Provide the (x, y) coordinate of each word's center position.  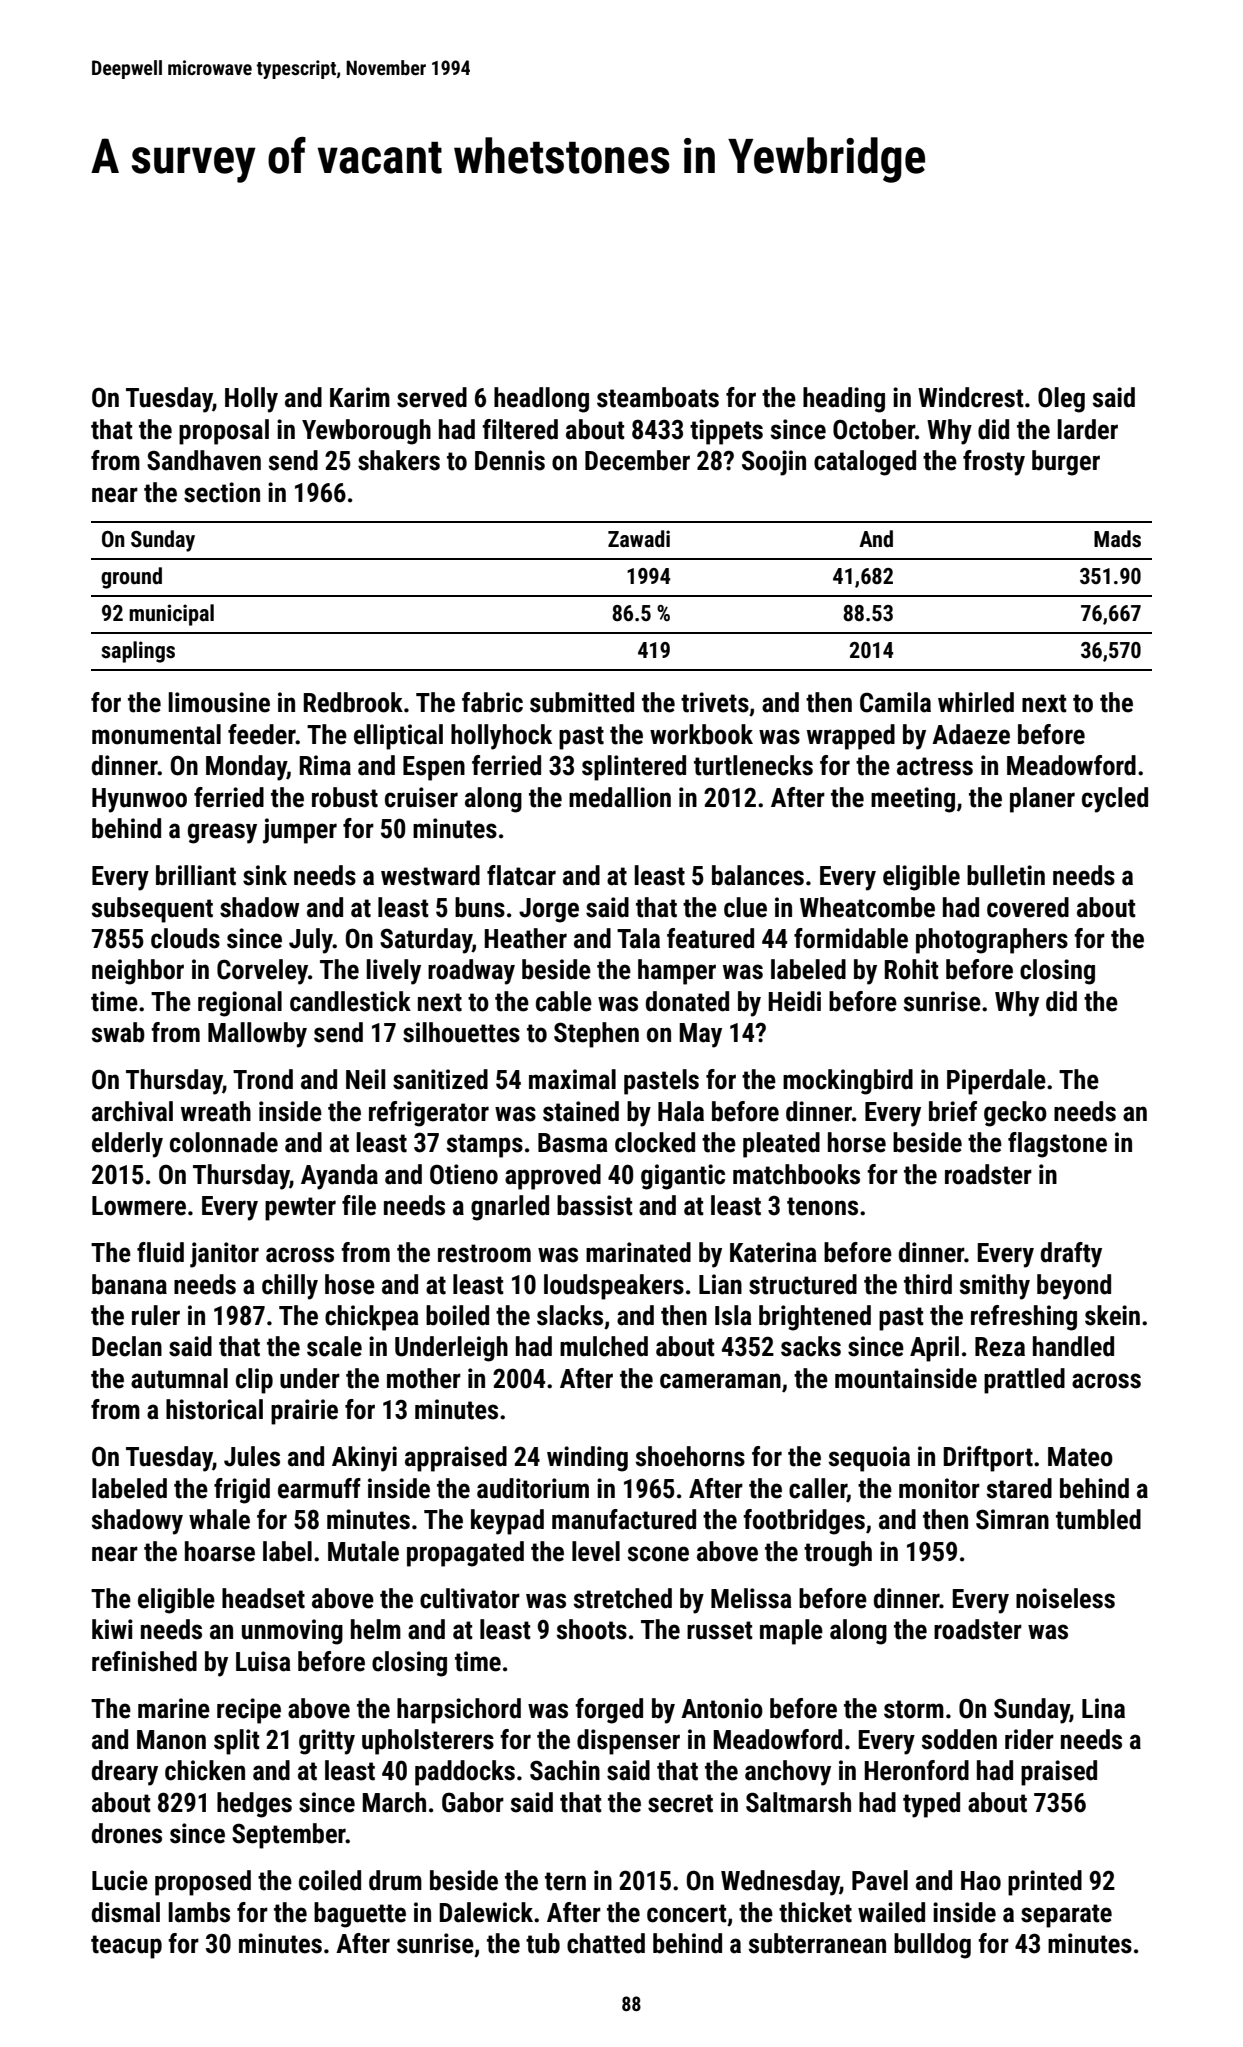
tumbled (1098, 1519)
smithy (995, 1287)
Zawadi (639, 539)
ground (131, 578)
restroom (484, 1253)
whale (219, 1519)
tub (543, 1943)
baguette (360, 1915)
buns (480, 907)
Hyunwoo (139, 800)
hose (350, 1284)
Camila (895, 702)
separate (1066, 1916)
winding (587, 1459)
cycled (1115, 800)
